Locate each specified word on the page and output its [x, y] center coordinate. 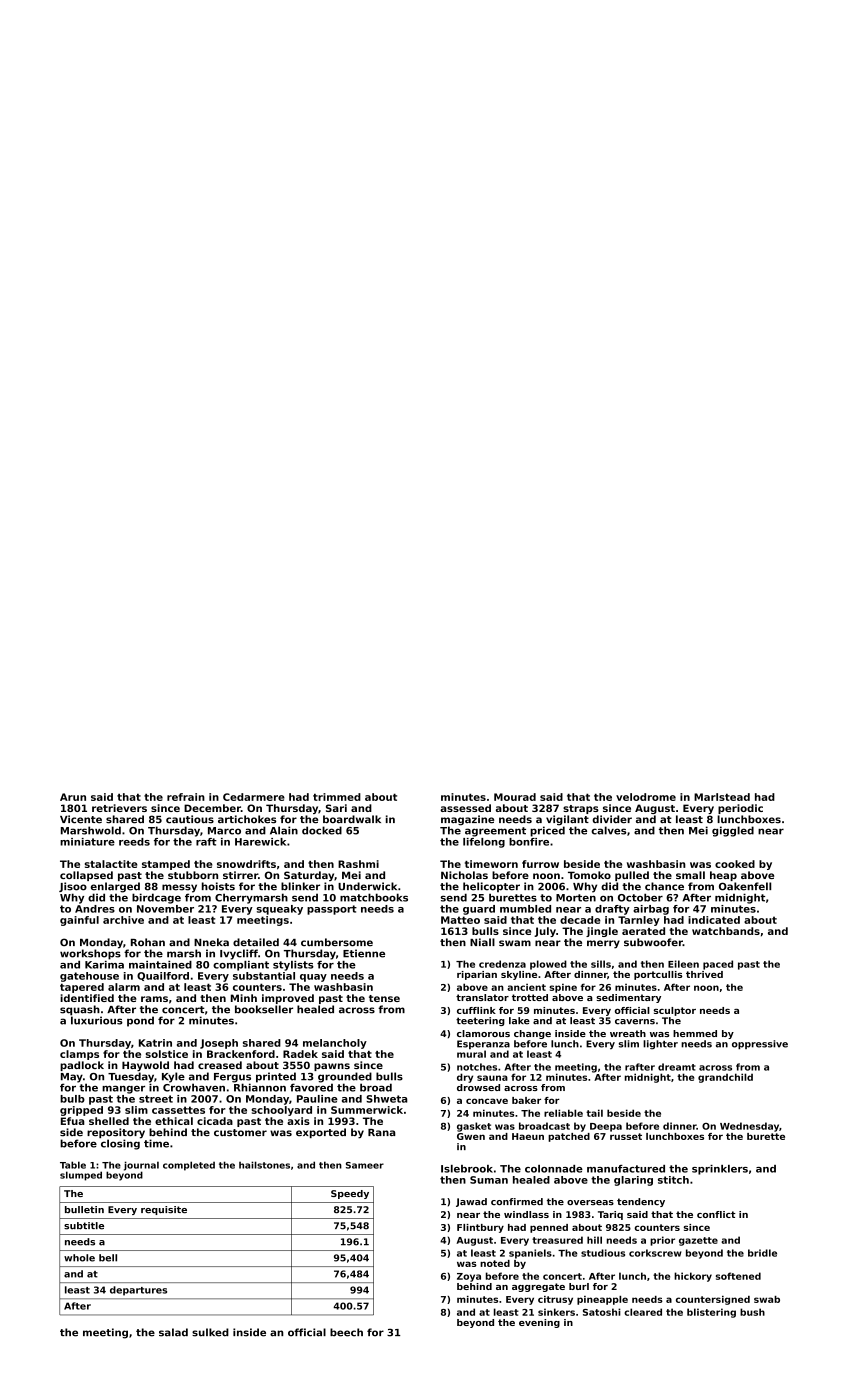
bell [108, 1258]
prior [662, 1241]
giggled [733, 831]
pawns [332, 1067]
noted [495, 1263]
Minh [244, 998]
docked [322, 830]
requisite [164, 1210]
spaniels [530, 1254]
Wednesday [749, 1127]
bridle [762, 1253]
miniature [87, 842]
